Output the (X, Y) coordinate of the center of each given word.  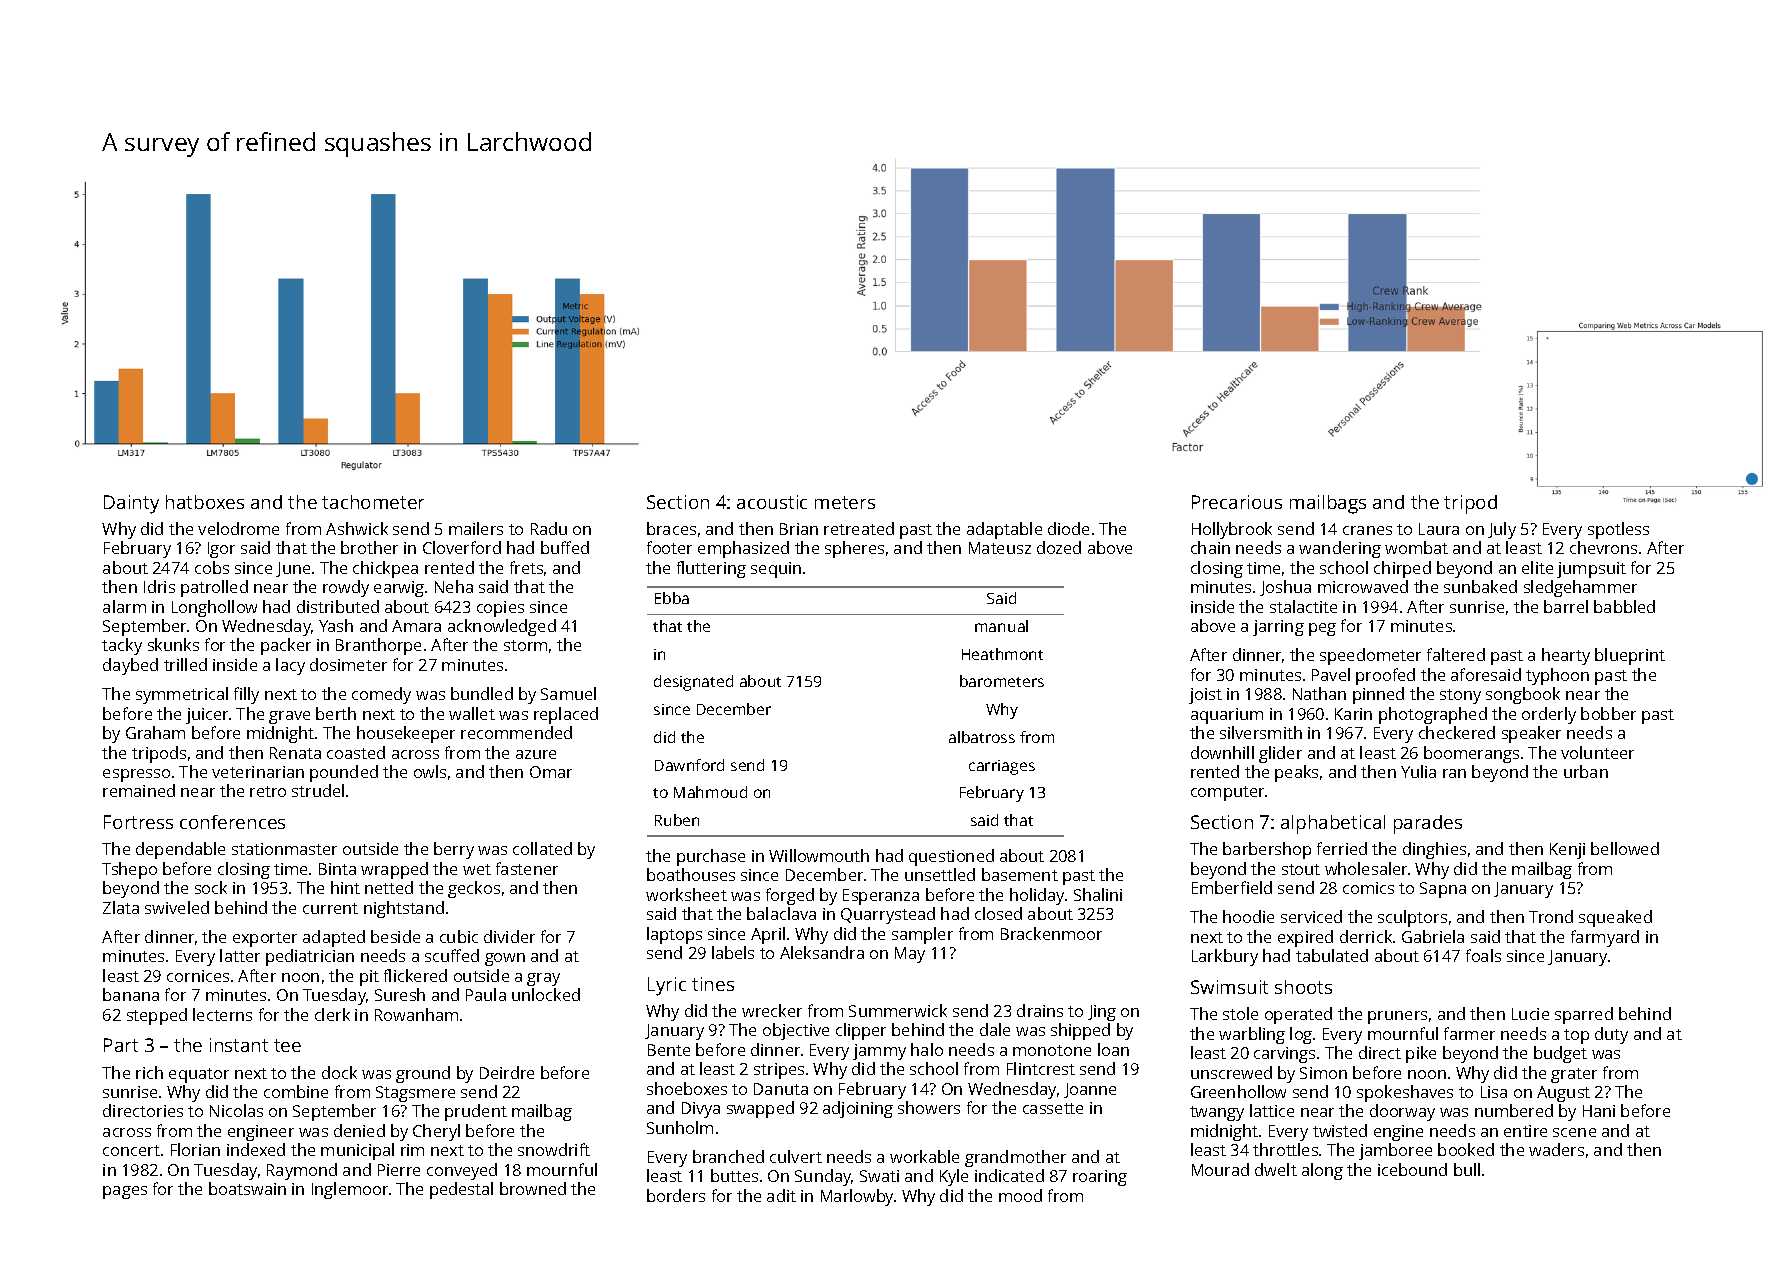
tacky (122, 646)
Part (121, 1045)
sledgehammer (1580, 588)
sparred (1584, 1015)
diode (1068, 528)
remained (139, 790)
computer (1227, 793)
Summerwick (898, 1010)
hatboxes (205, 502)
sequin (776, 570)
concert (131, 1150)
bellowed (1625, 848)
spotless (1618, 530)
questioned (951, 857)
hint (345, 887)
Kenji (1567, 851)
